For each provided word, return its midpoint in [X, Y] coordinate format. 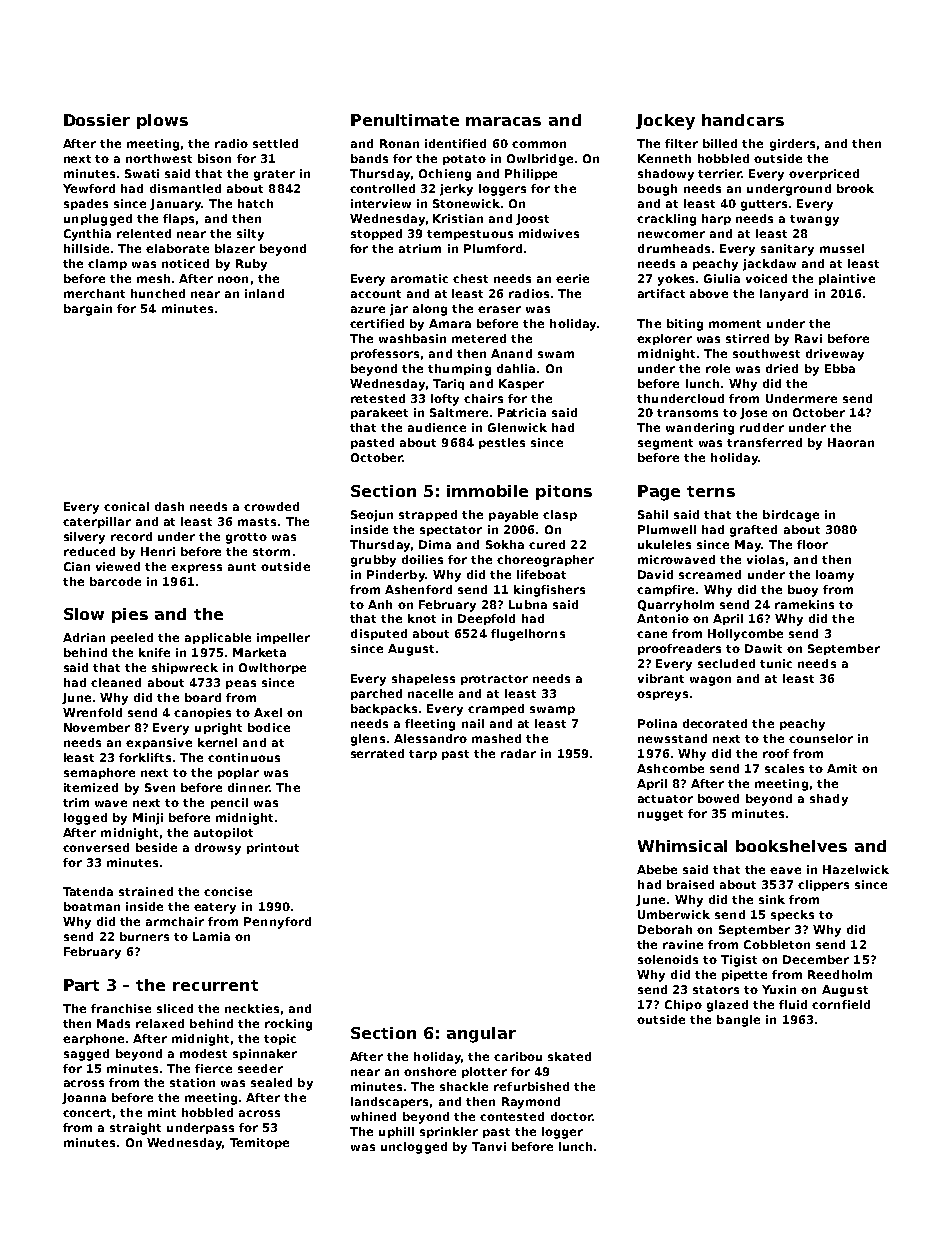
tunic [776, 663]
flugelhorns [528, 635]
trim [76, 802]
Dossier [97, 120]
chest [470, 278]
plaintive [847, 279]
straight [135, 1129]
